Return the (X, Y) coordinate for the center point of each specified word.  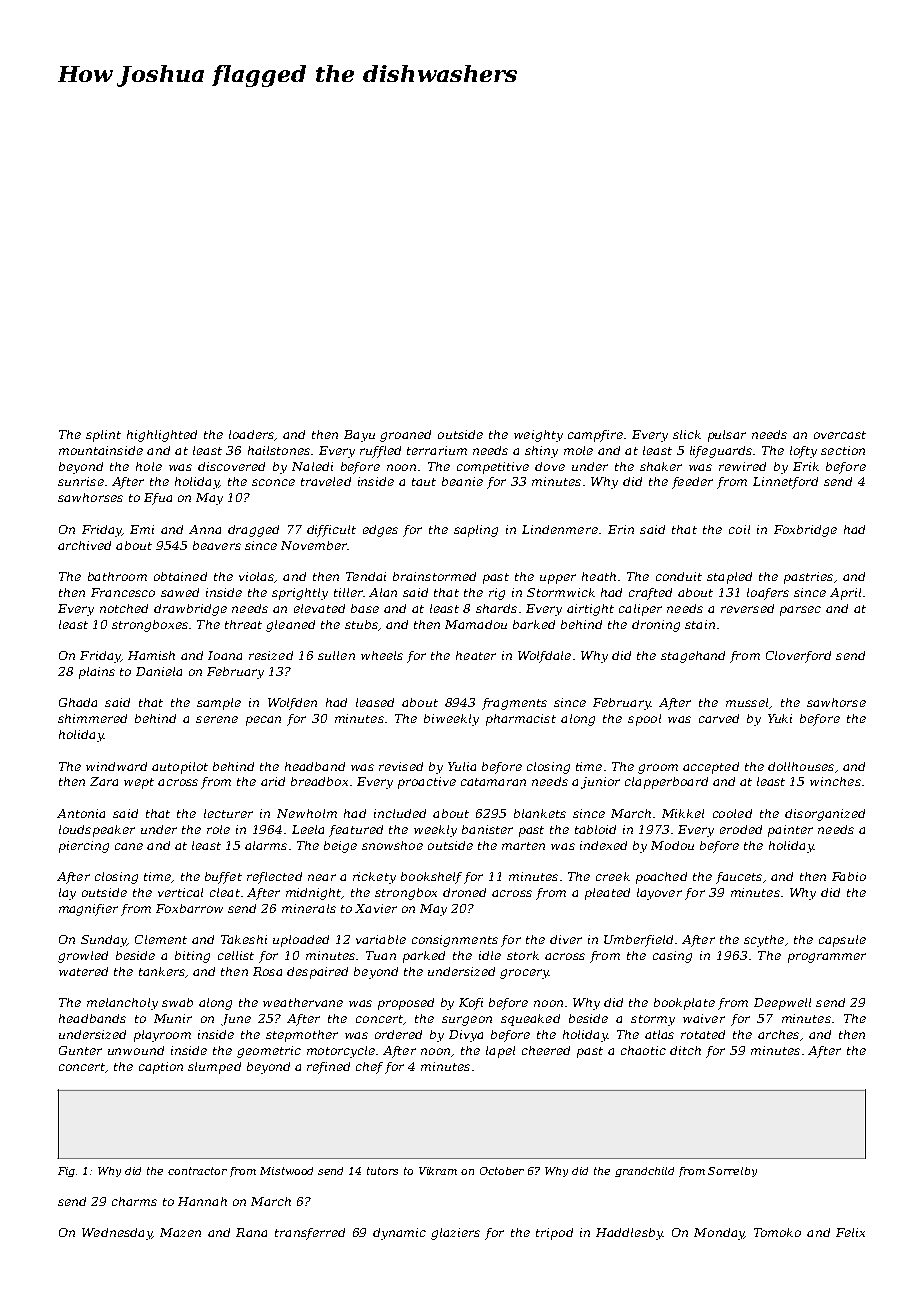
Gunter (80, 1050)
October (502, 1171)
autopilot (180, 768)
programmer (827, 958)
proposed (406, 1004)
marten (523, 846)
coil (739, 529)
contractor (197, 1171)
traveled (326, 481)
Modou (672, 845)
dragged (253, 531)
